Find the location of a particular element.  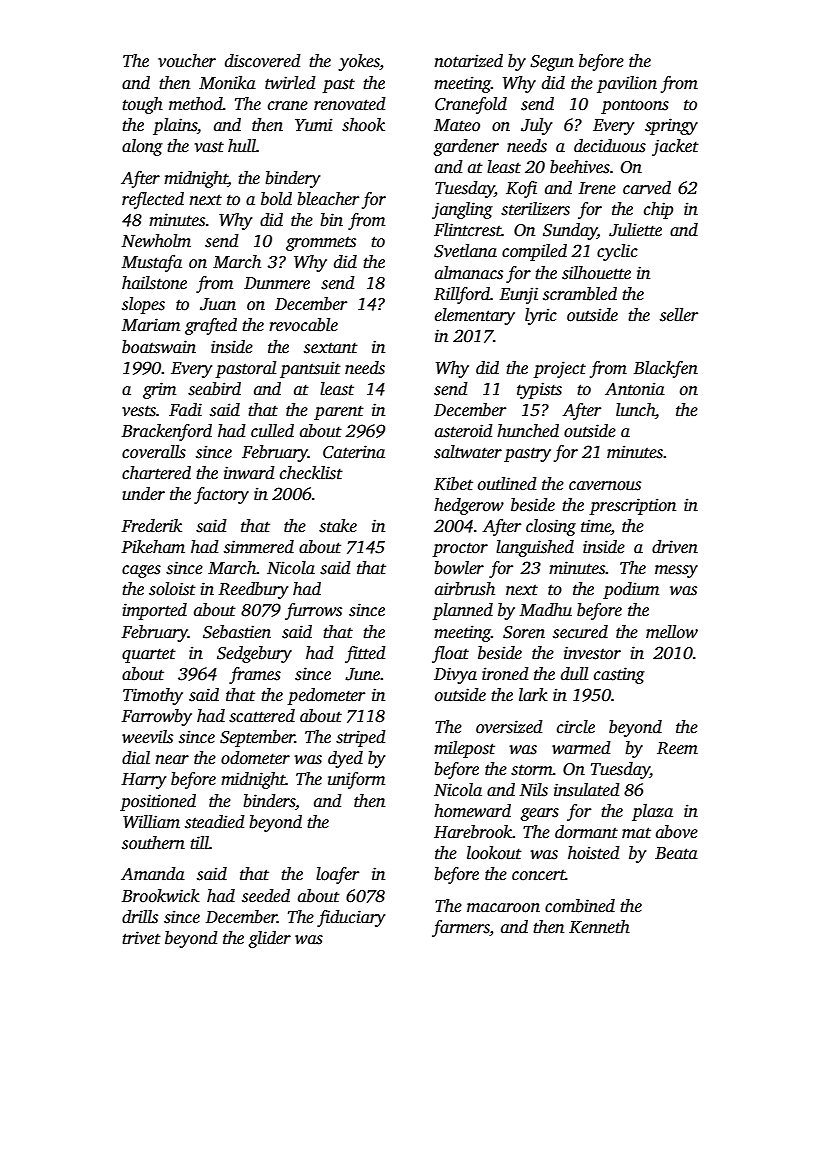

project is located at coordinates (559, 369).
